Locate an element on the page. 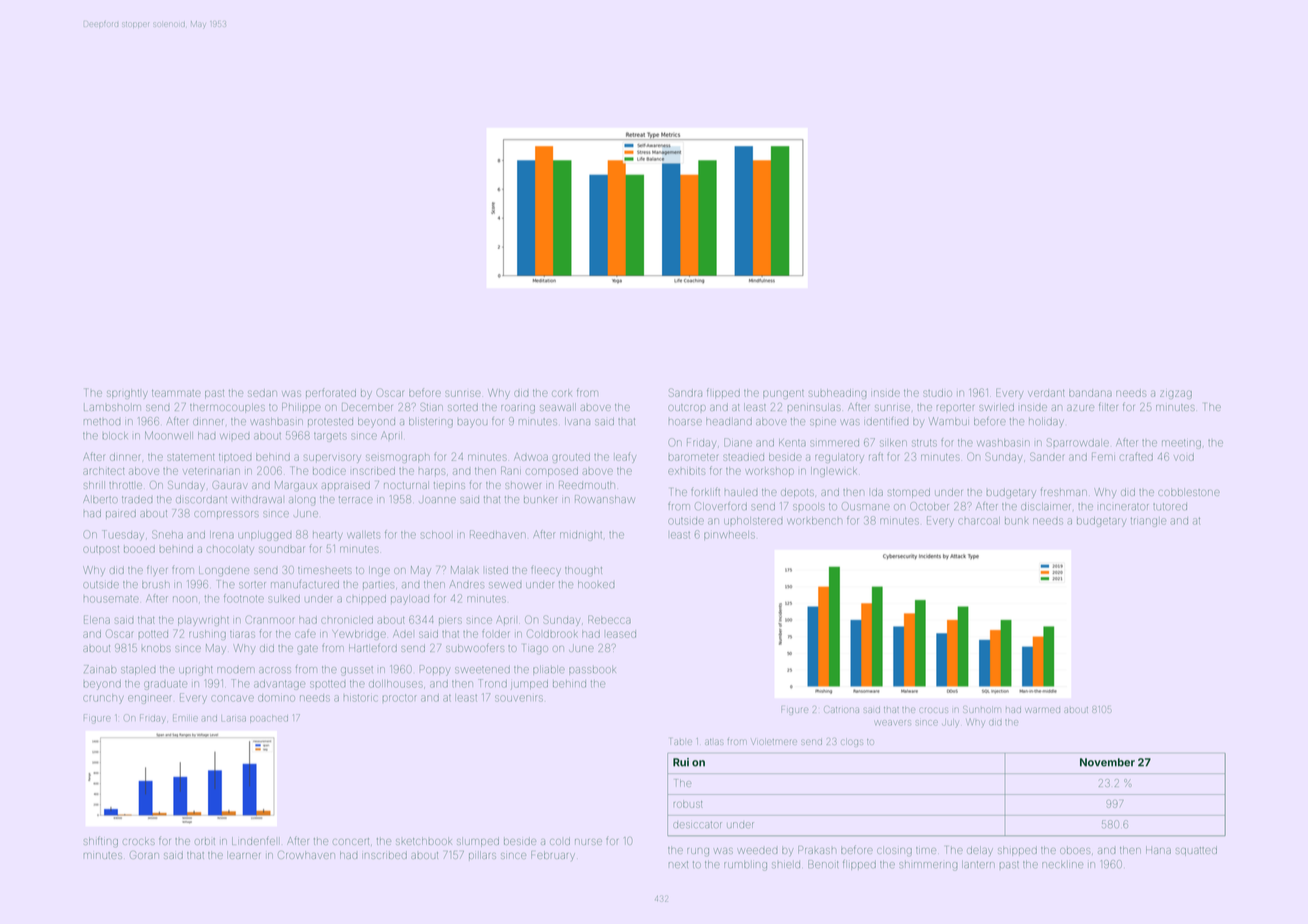 Image resolution: width=1308 pixels, height=924 pixels. Lambsholm is located at coordinates (112, 408).
